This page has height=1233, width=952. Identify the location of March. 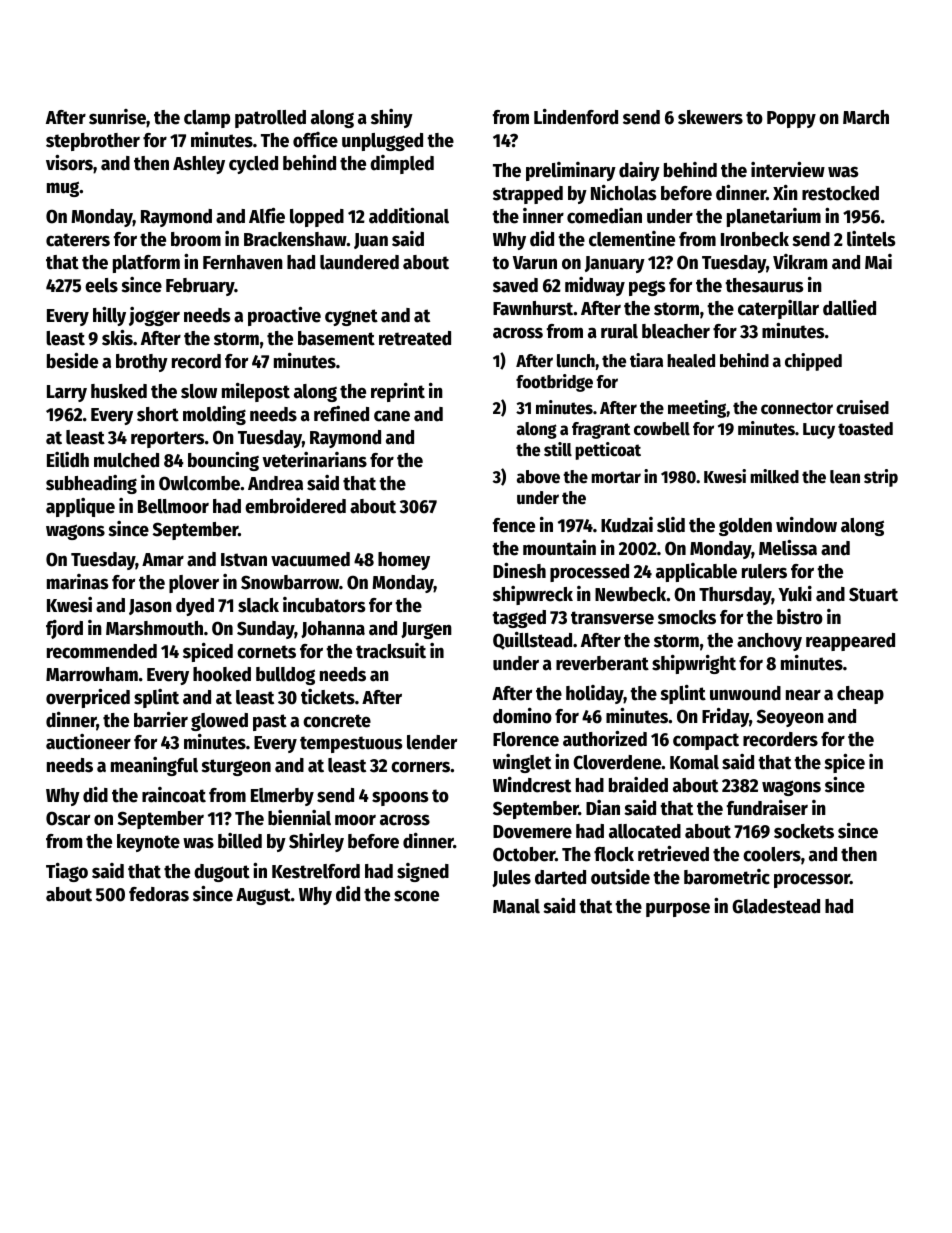
(866, 117).
